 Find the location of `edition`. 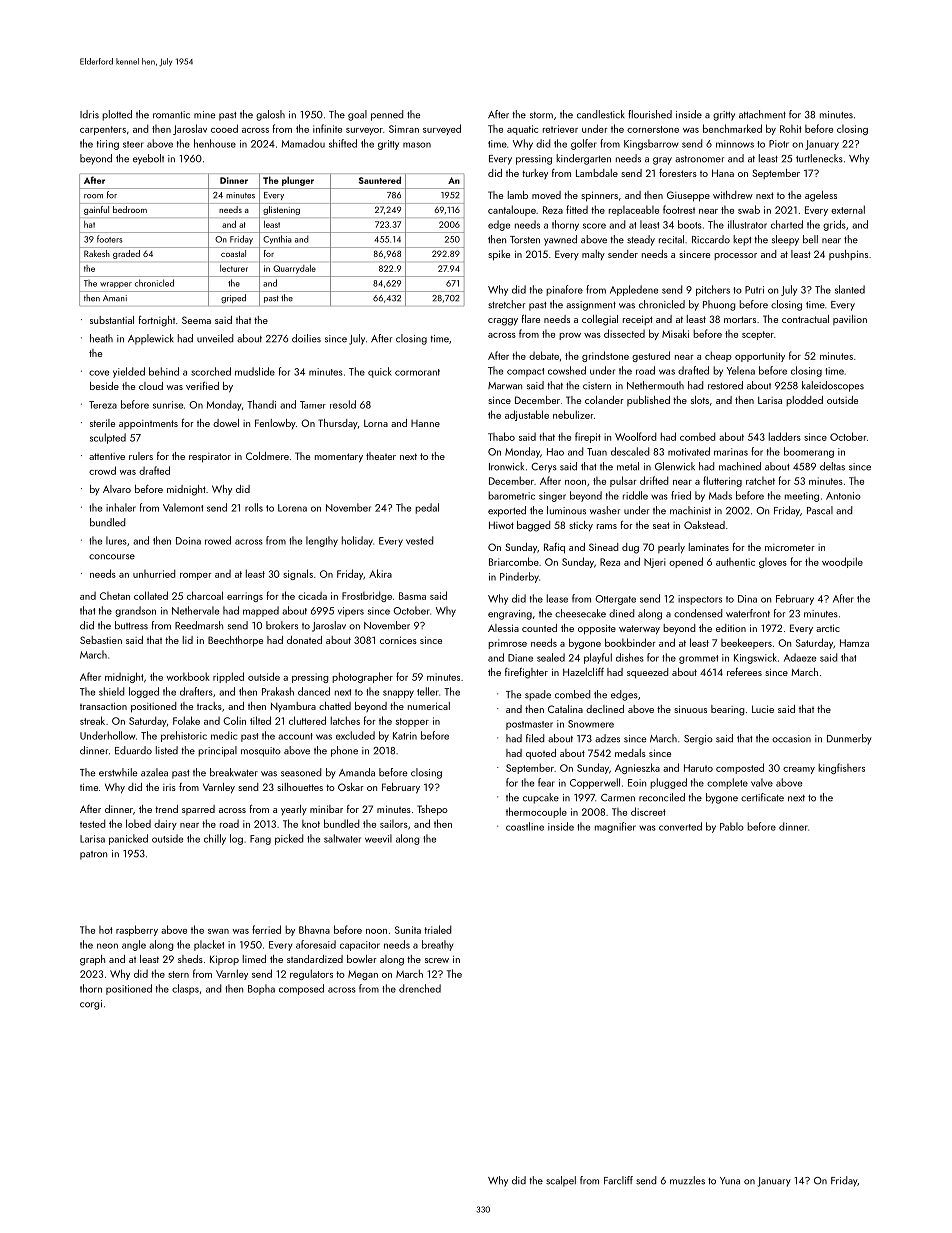

edition is located at coordinates (731, 628).
